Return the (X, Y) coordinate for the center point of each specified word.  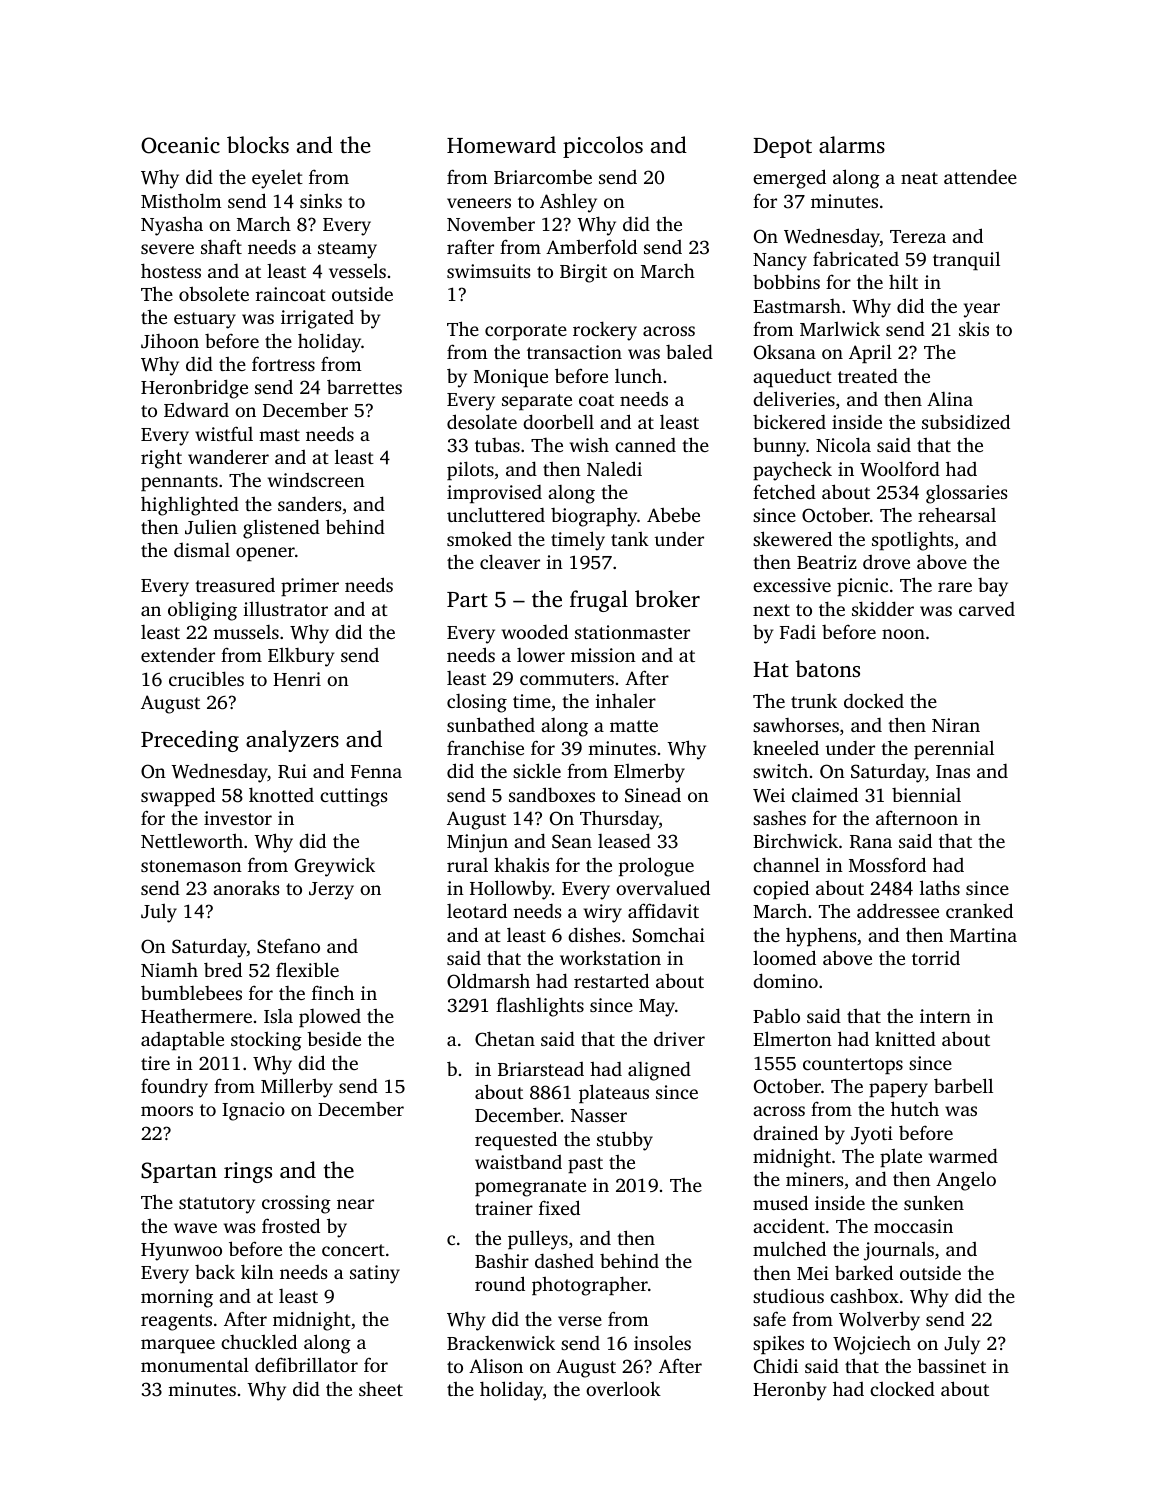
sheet (381, 1389)
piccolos (603, 147)
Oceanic (180, 145)
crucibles (206, 678)
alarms (852, 144)
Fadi (798, 632)
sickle (537, 770)
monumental (195, 1364)
